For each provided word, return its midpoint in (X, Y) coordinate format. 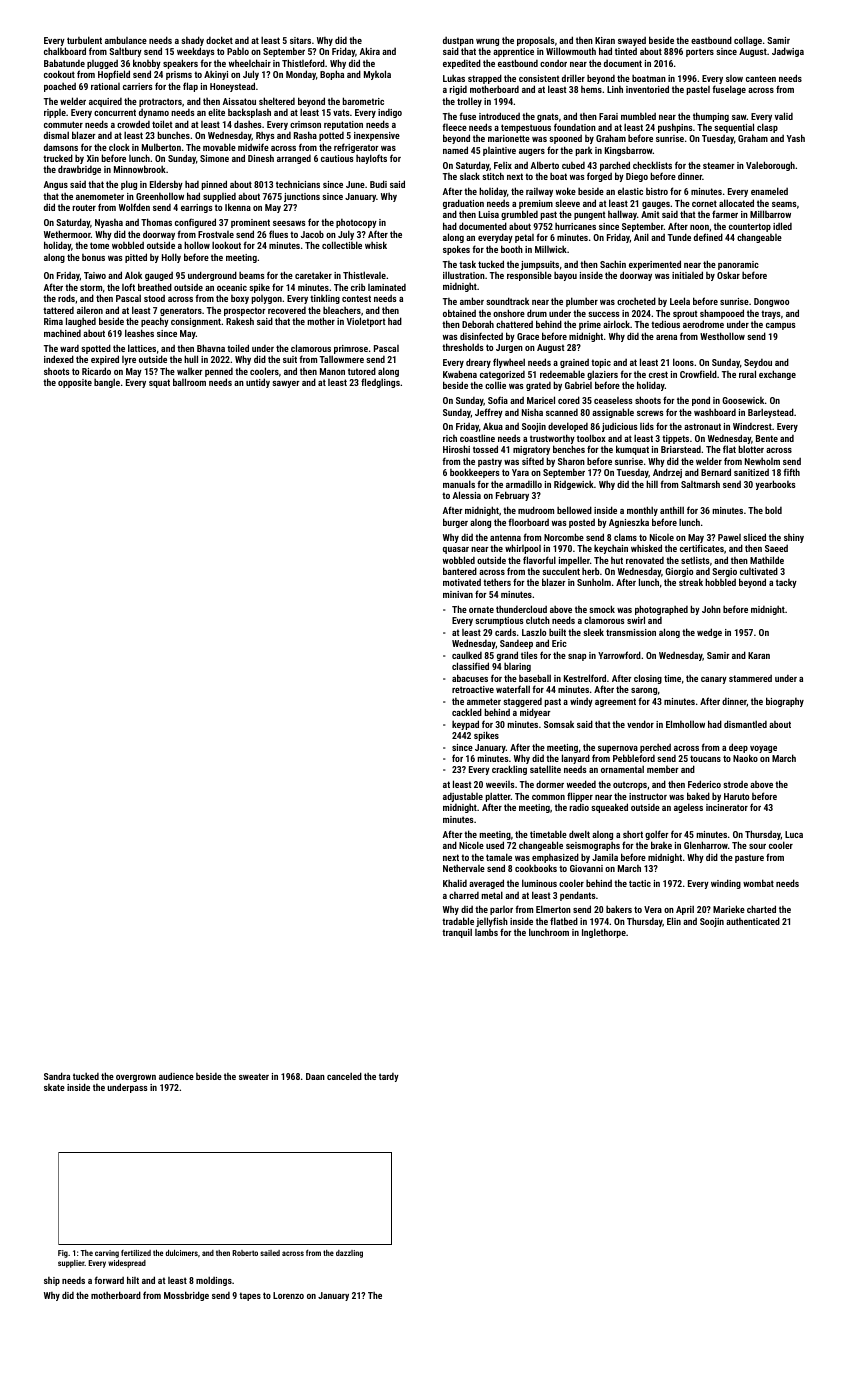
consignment (196, 322)
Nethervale (464, 868)
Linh (615, 89)
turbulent (84, 40)
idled (782, 226)
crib (358, 287)
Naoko (745, 758)
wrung (487, 42)
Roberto (245, 1253)
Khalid (455, 883)
